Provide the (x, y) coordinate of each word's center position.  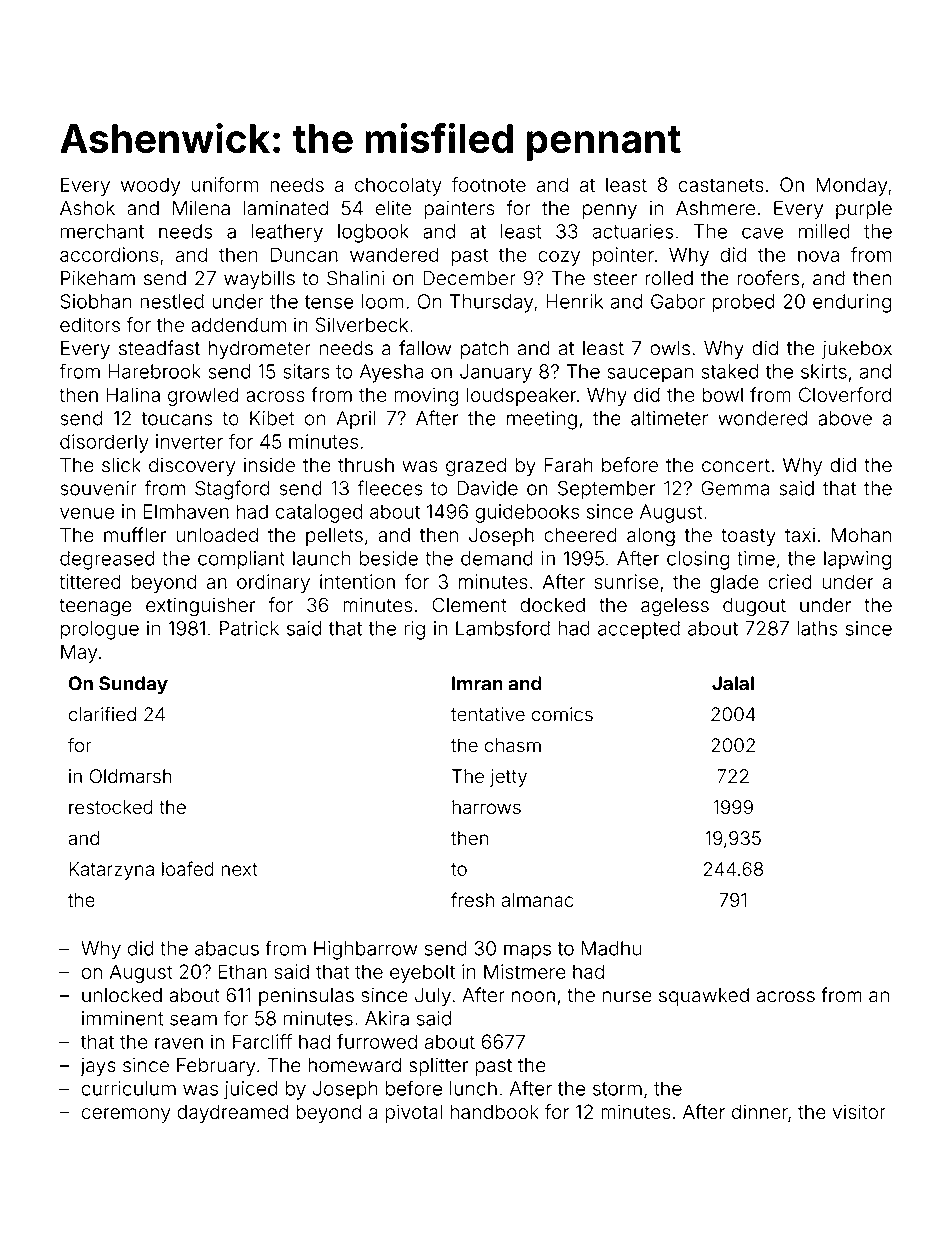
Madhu (612, 948)
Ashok (87, 208)
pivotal (414, 1113)
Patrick (249, 628)
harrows (486, 807)
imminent (122, 1018)
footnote (489, 184)
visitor (859, 1111)
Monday (851, 186)
